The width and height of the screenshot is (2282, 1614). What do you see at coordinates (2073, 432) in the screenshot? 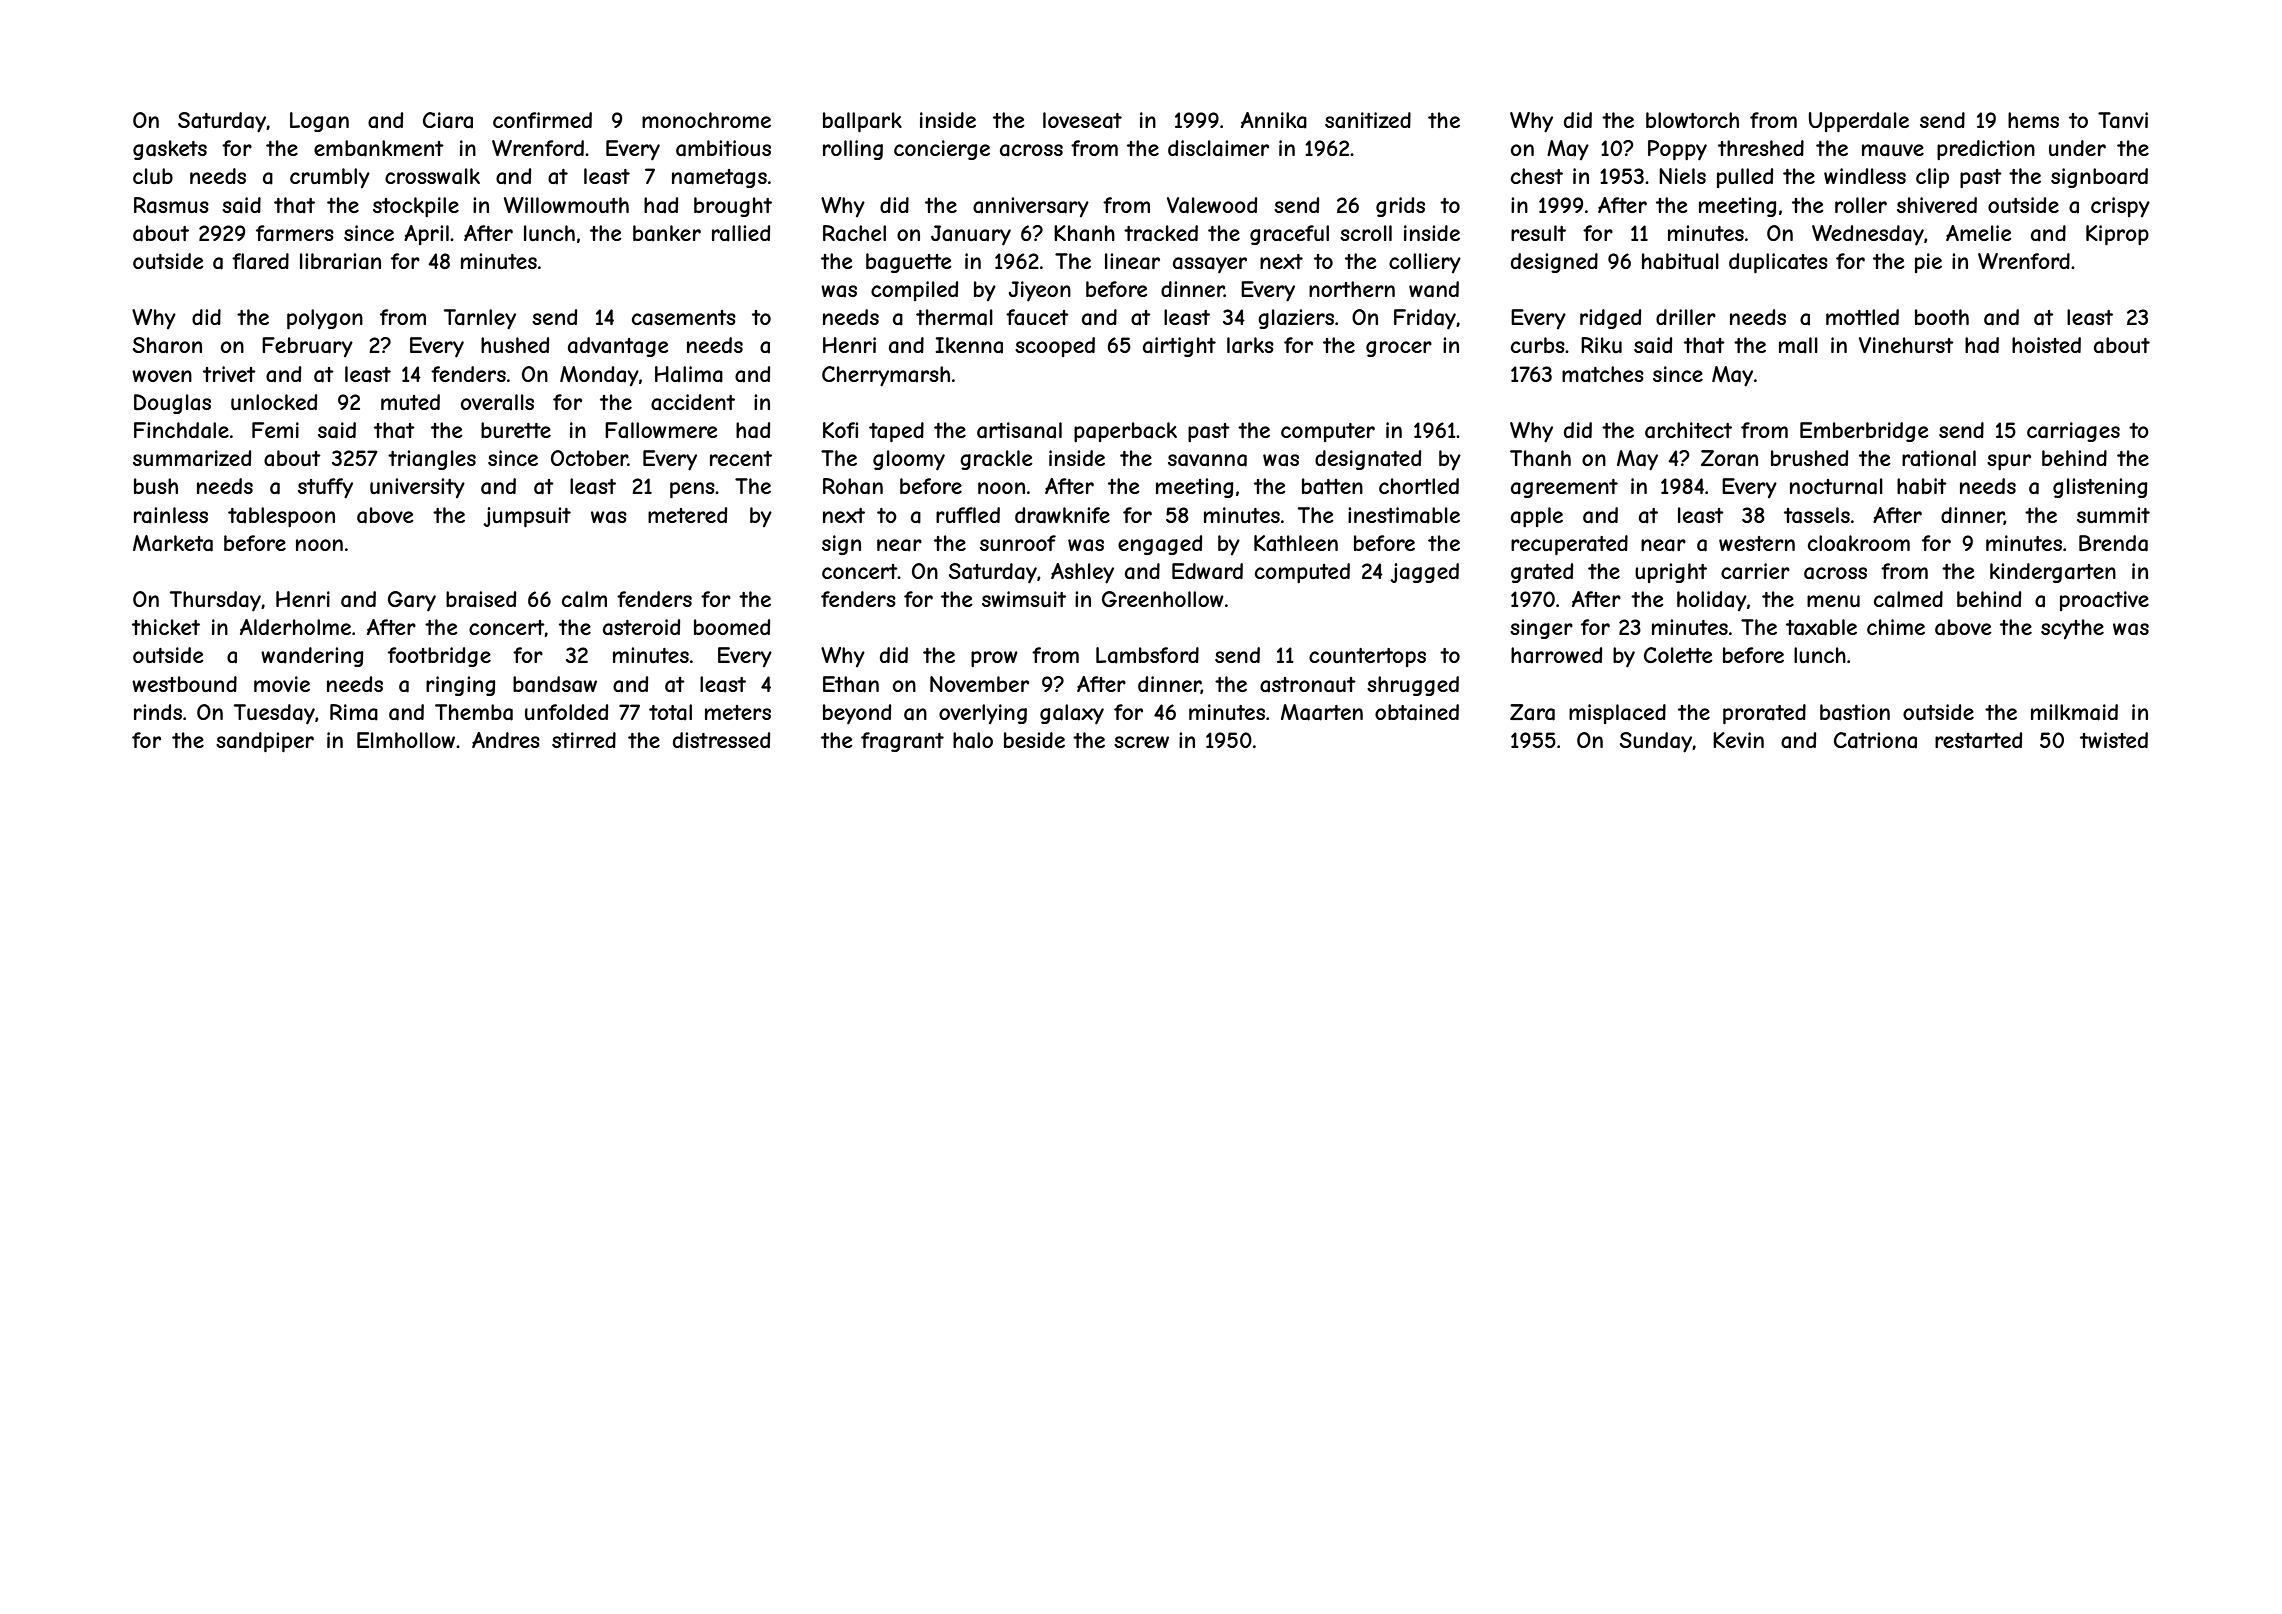
I see `carriages` at bounding box center [2073, 432].
